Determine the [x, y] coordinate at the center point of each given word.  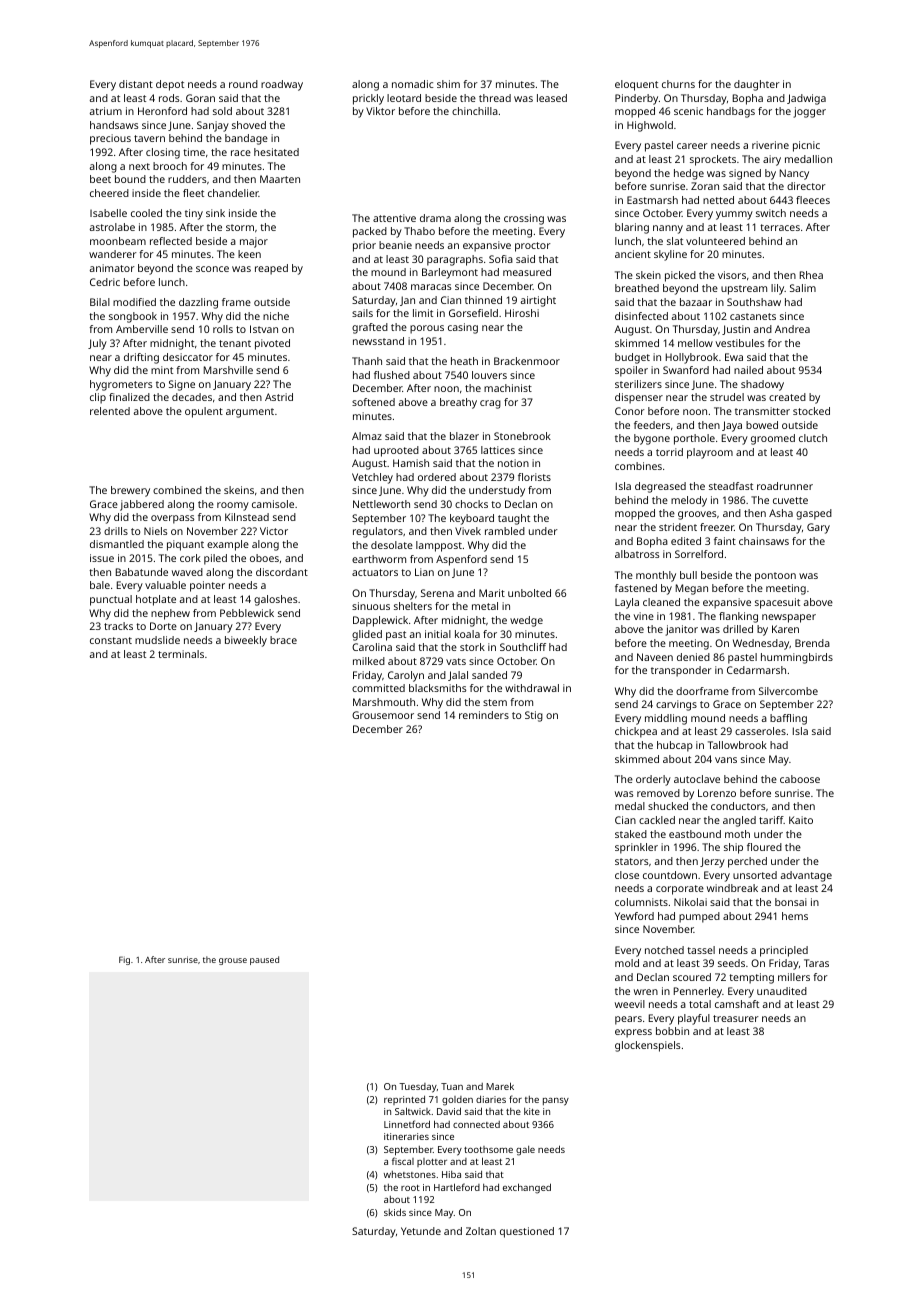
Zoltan [481, 1231]
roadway [282, 85]
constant [111, 640]
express [633, 1033]
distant [136, 84]
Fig [124, 960]
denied [693, 657]
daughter [757, 85]
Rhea [811, 275]
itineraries [406, 1136]
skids [395, 1212]
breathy [458, 403]
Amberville [142, 329]
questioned [527, 1232]
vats [456, 661]
